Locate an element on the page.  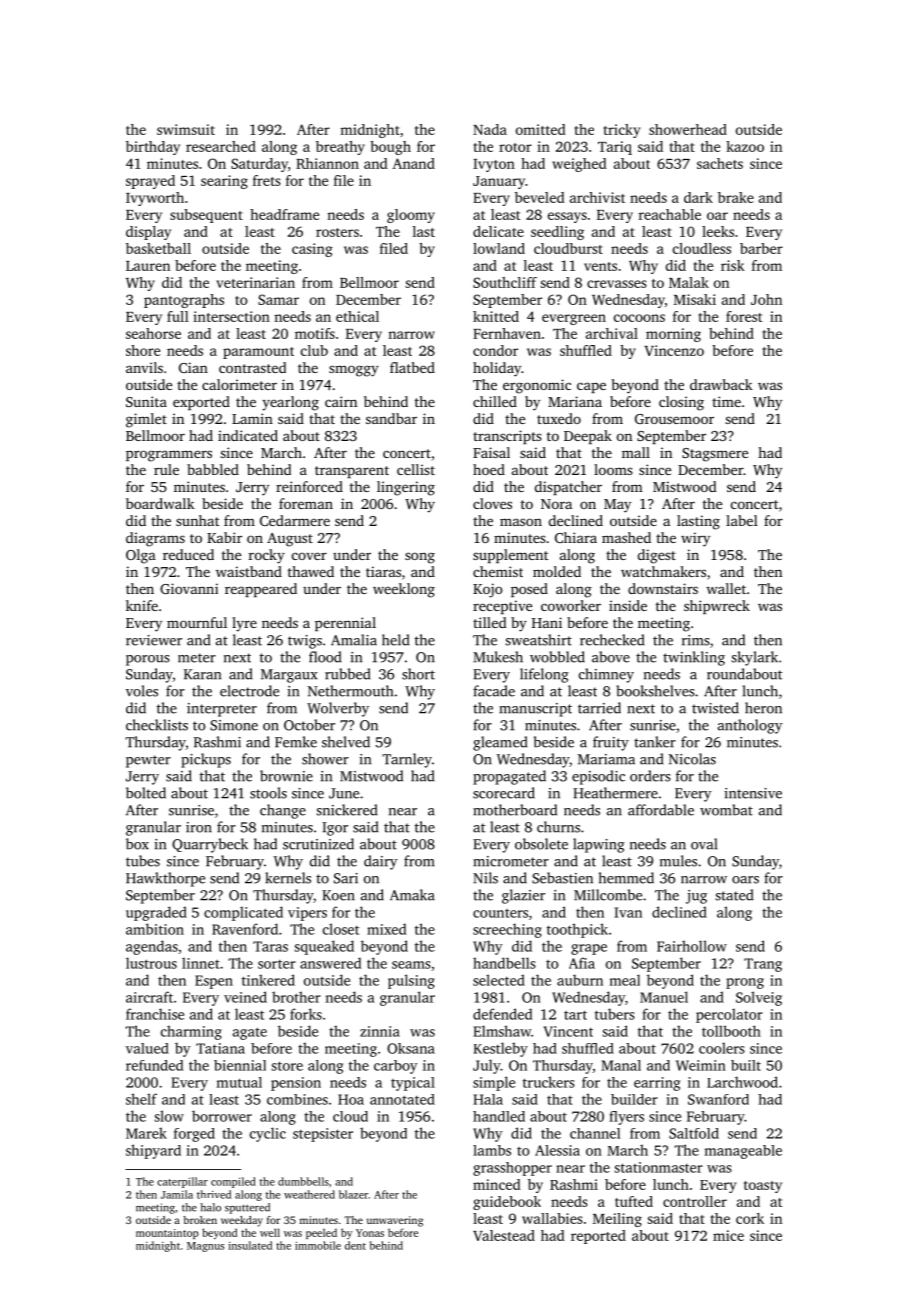
complicated is located at coordinates (243, 913).
